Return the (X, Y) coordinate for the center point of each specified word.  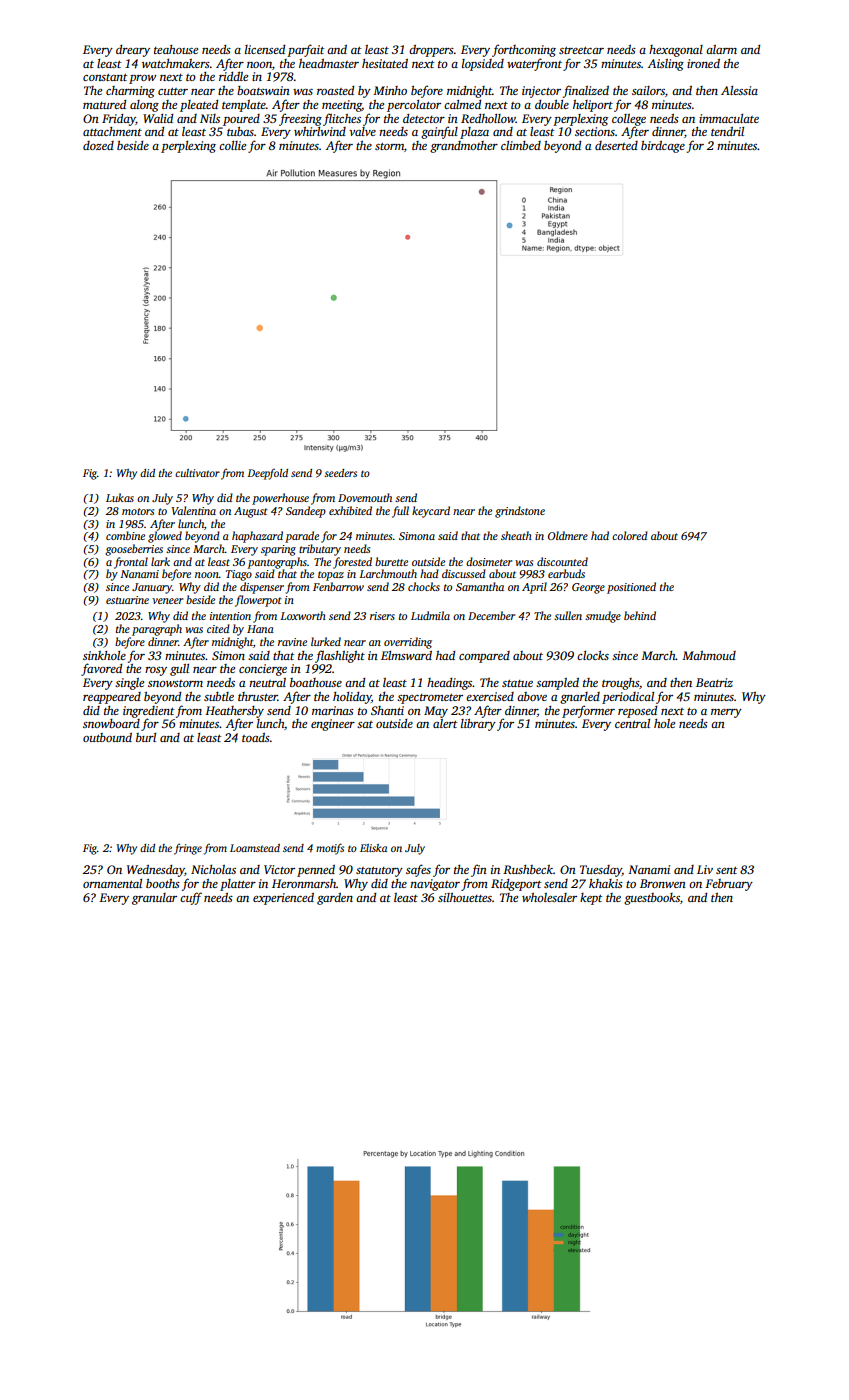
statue (517, 683)
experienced (283, 899)
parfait (305, 50)
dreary (133, 51)
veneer (167, 601)
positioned (631, 588)
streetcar (581, 50)
